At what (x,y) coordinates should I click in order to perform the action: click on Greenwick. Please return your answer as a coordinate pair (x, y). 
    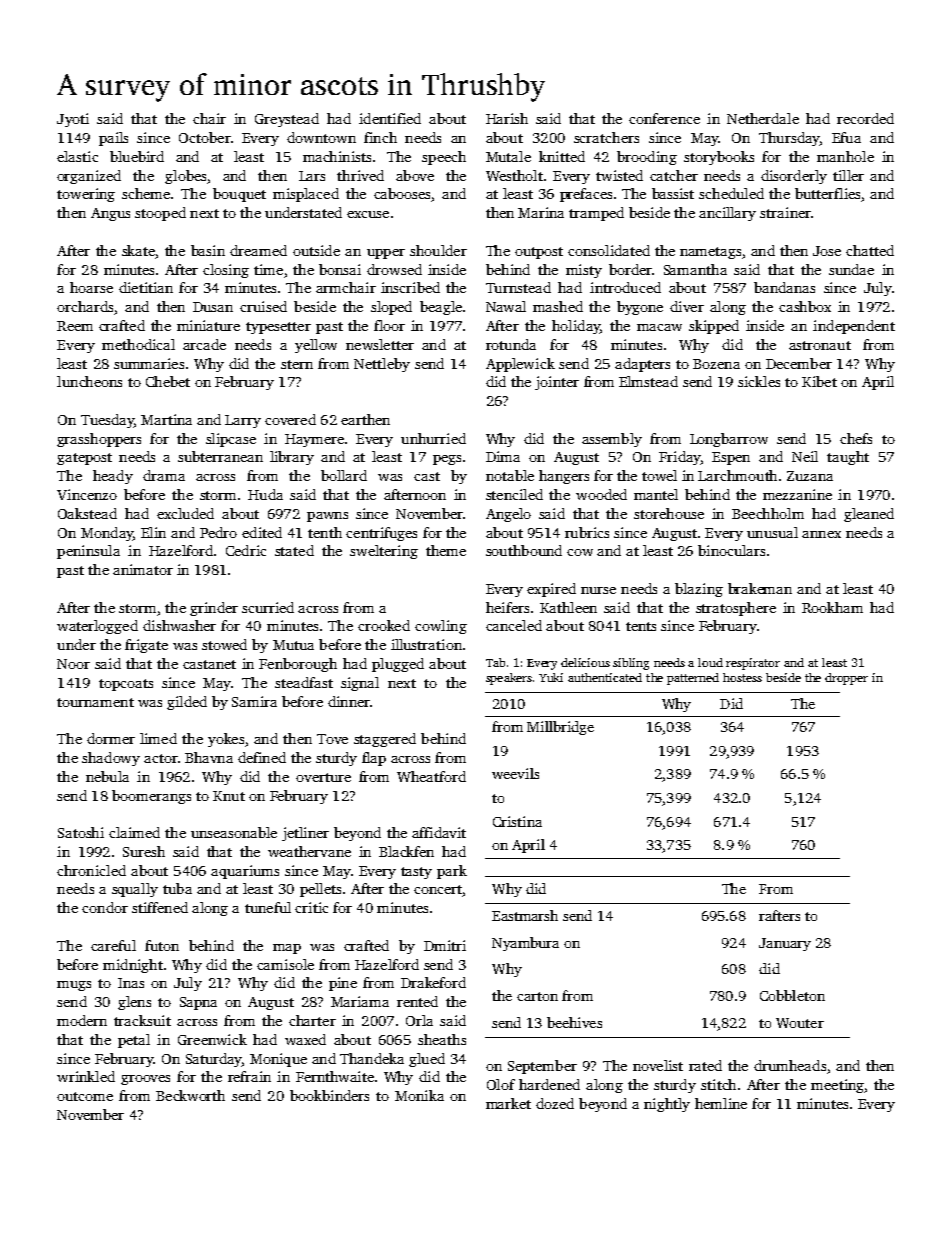
    Looking at the image, I should click on (212, 1039).
